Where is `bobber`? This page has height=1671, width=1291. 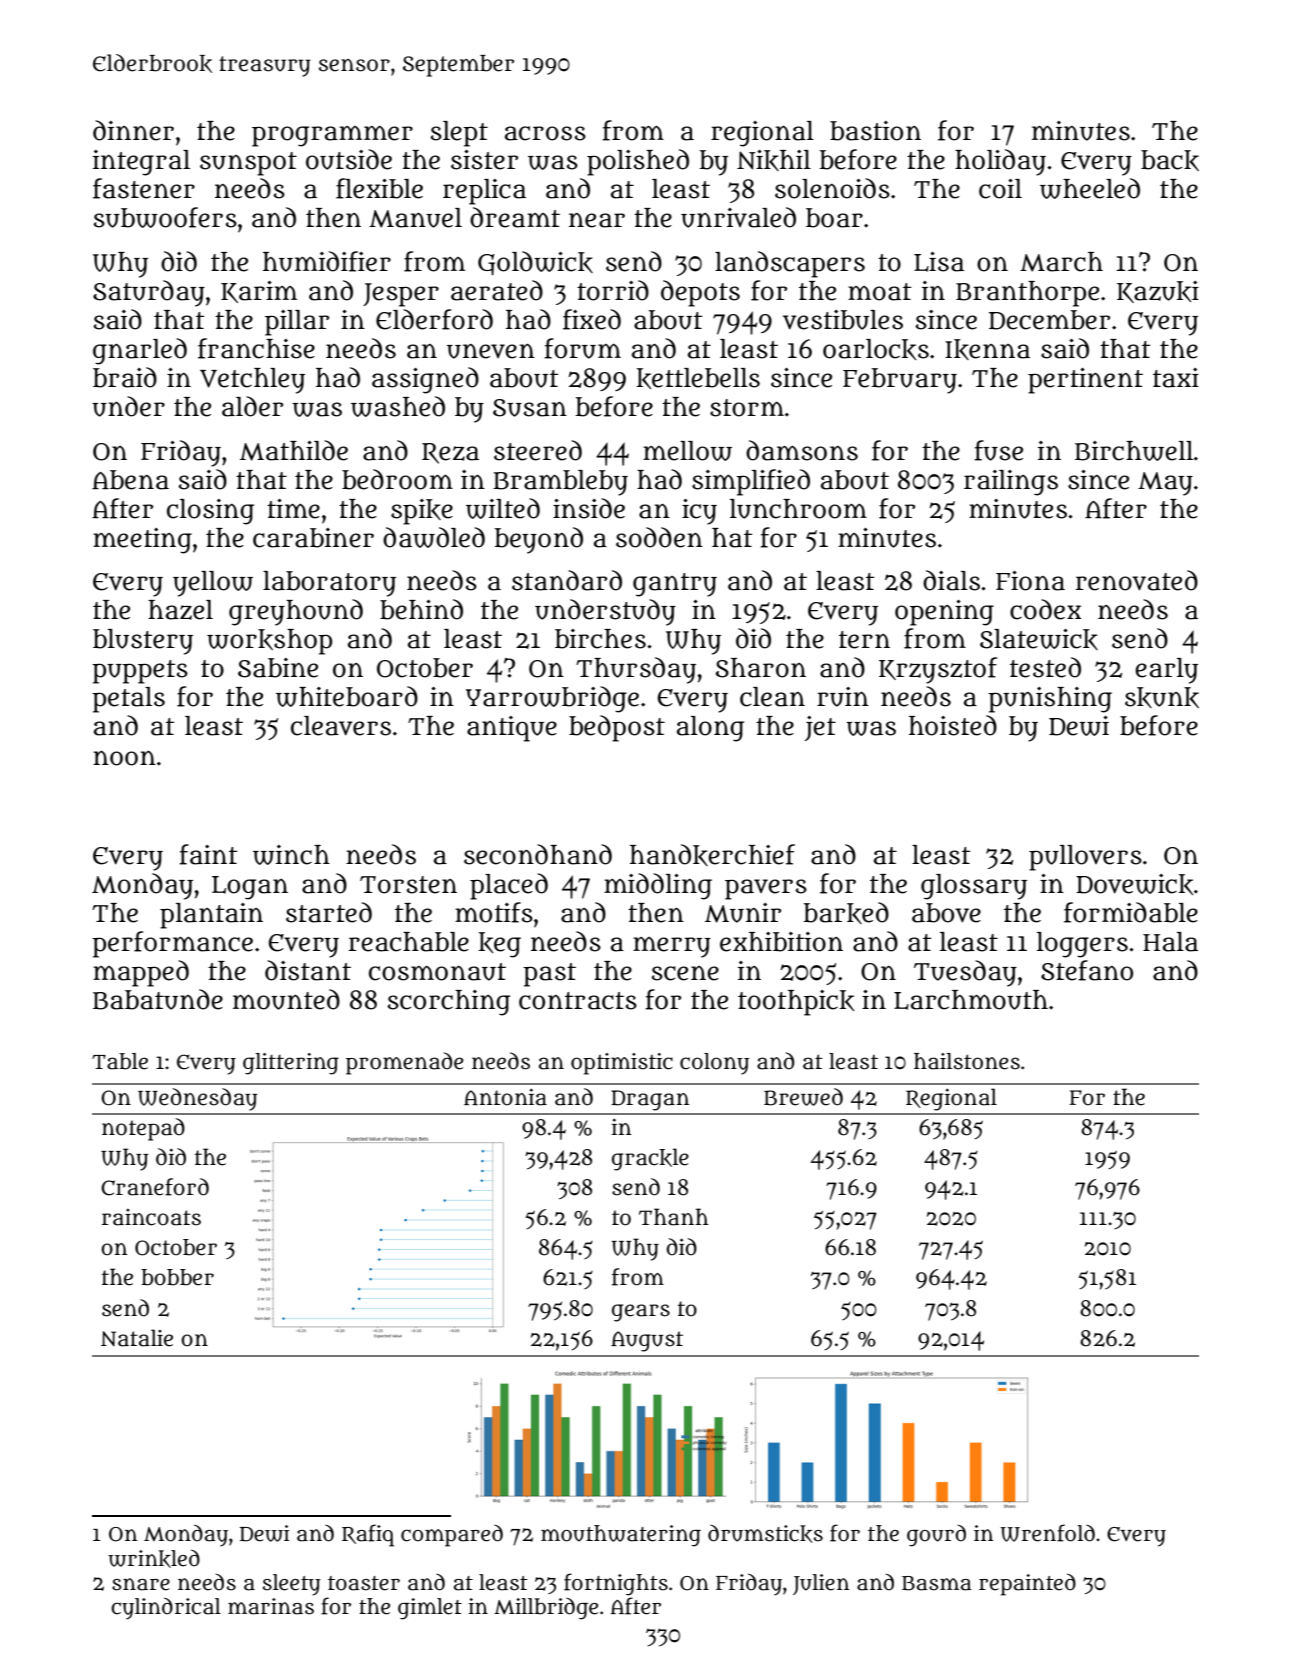
bobber is located at coordinates (177, 1277).
